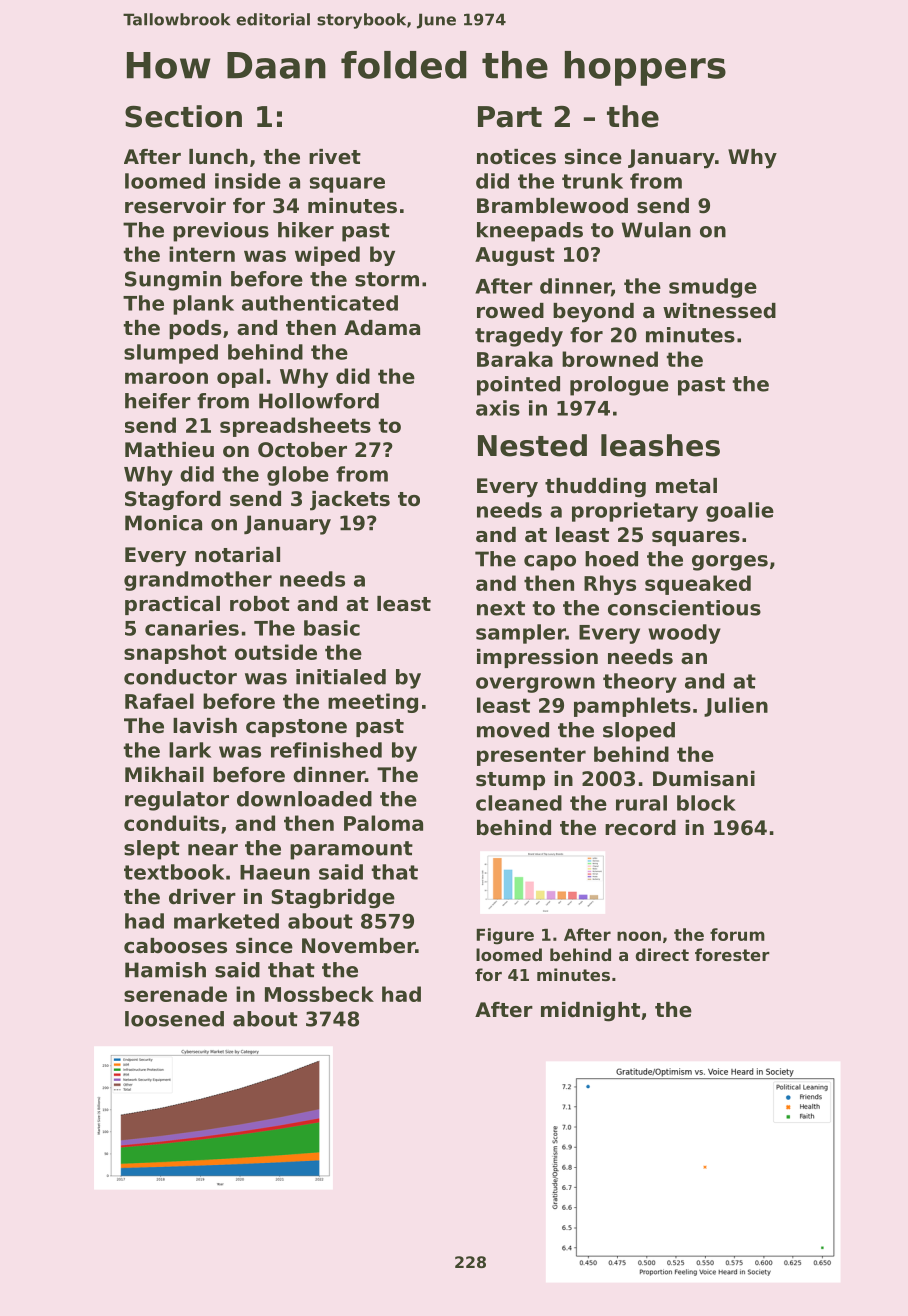  Describe the element at coordinates (221, 232) in the page. I see `previous` at that location.
